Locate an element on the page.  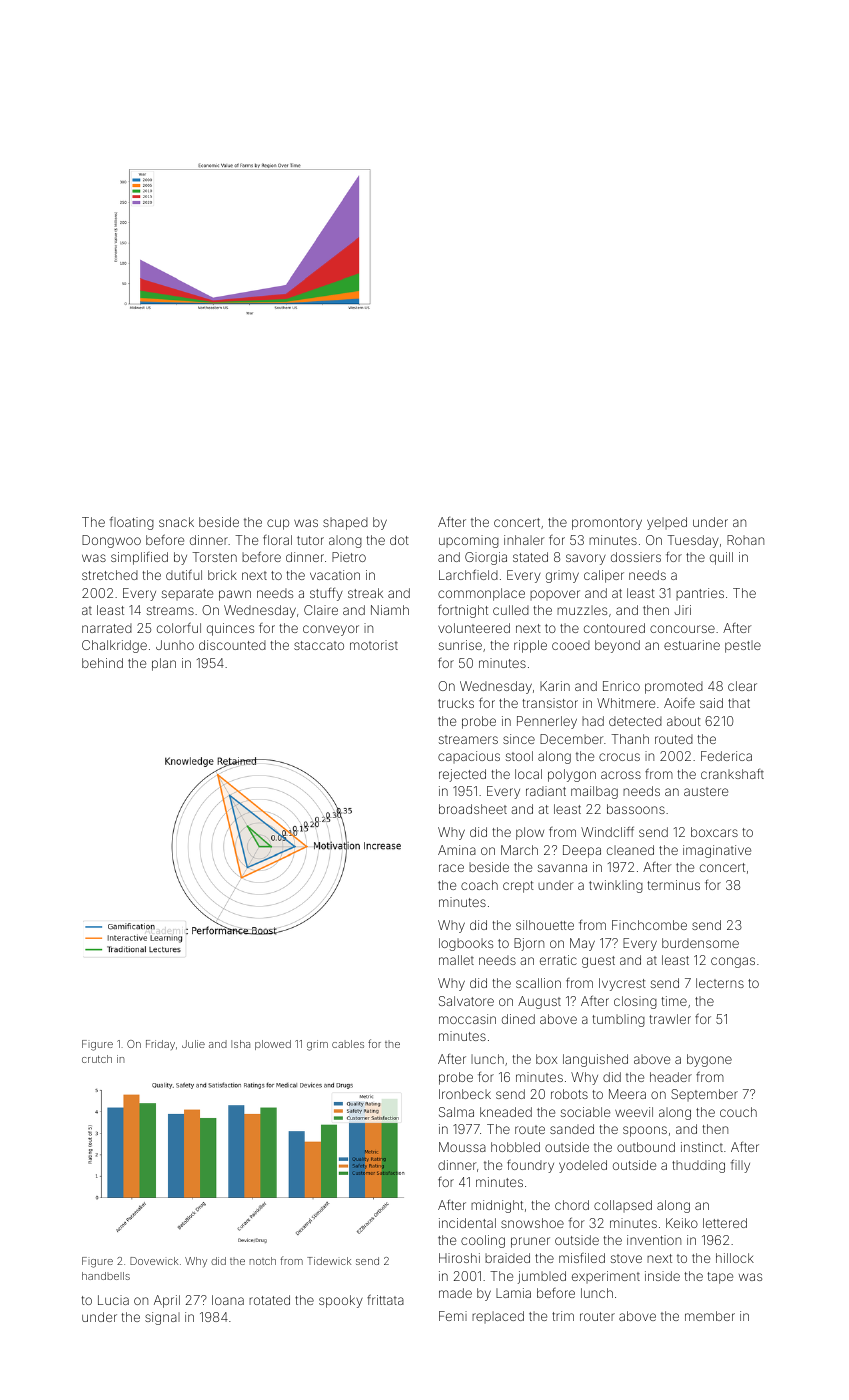
cup is located at coordinates (278, 524).
